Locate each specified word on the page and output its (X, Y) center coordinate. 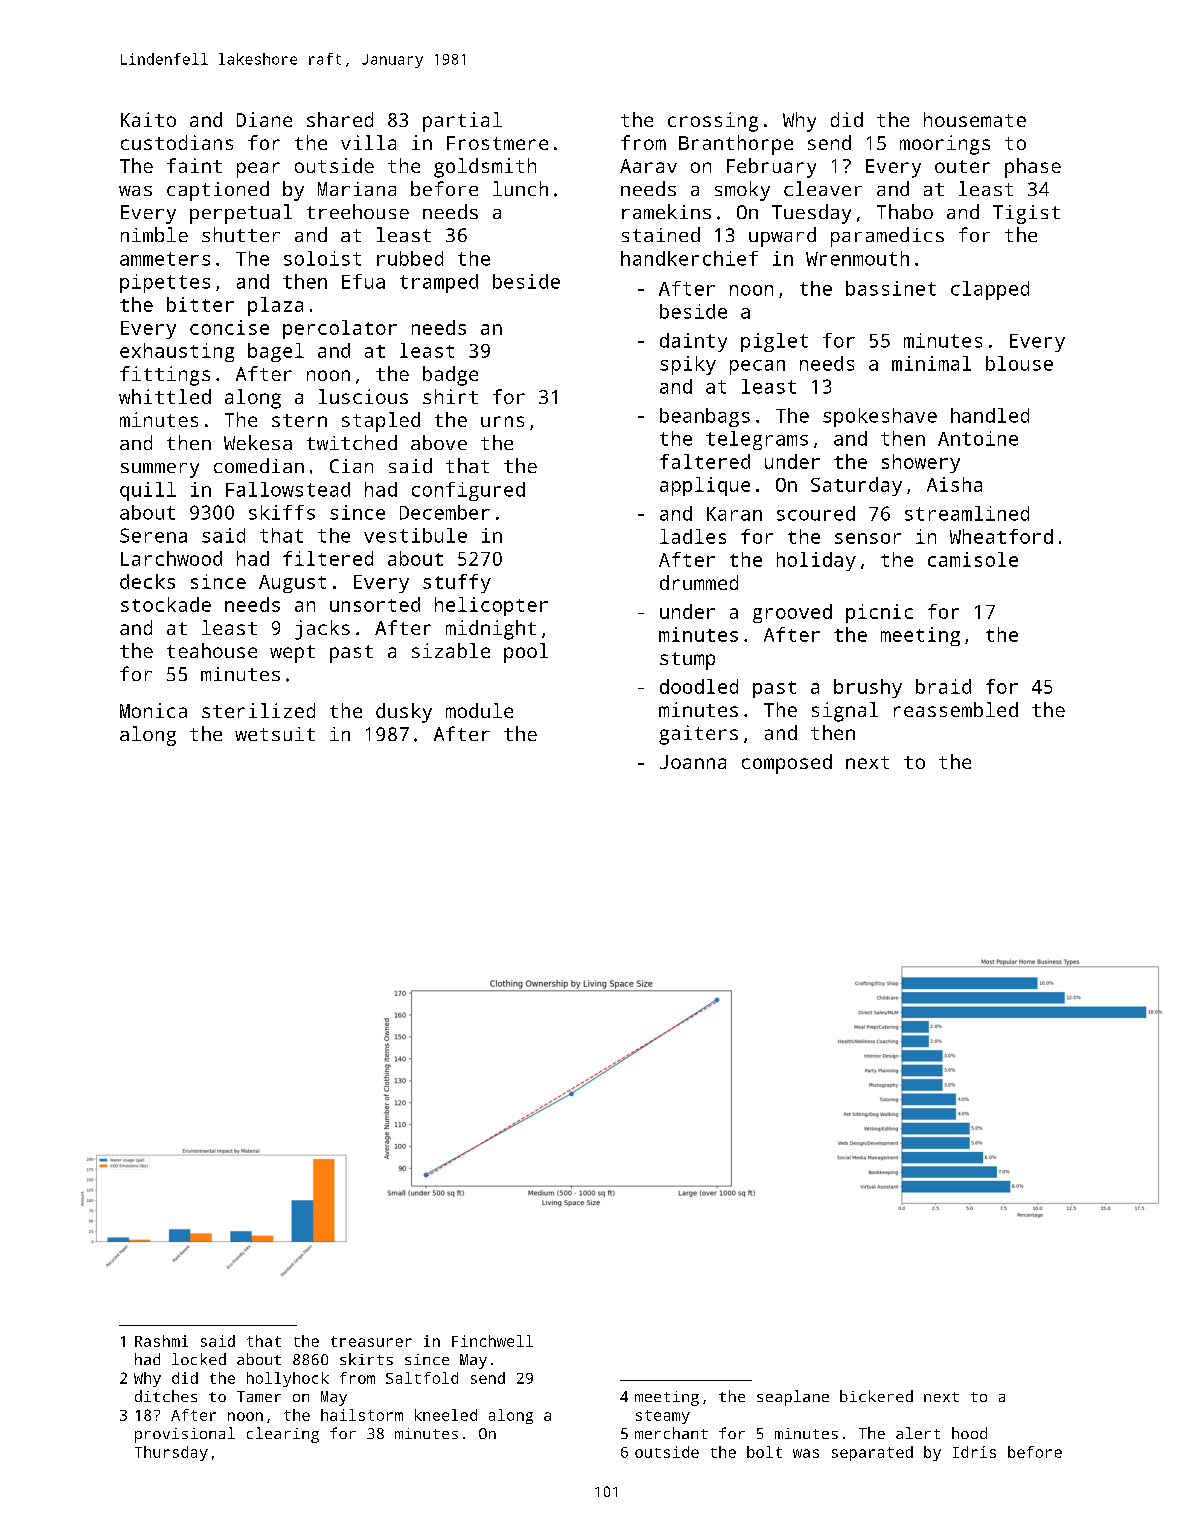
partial (462, 122)
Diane (264, 119)
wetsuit (275, 734)
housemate (975, 119)
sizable (451, 650)
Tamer (259, 1396)
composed (787, 764)
